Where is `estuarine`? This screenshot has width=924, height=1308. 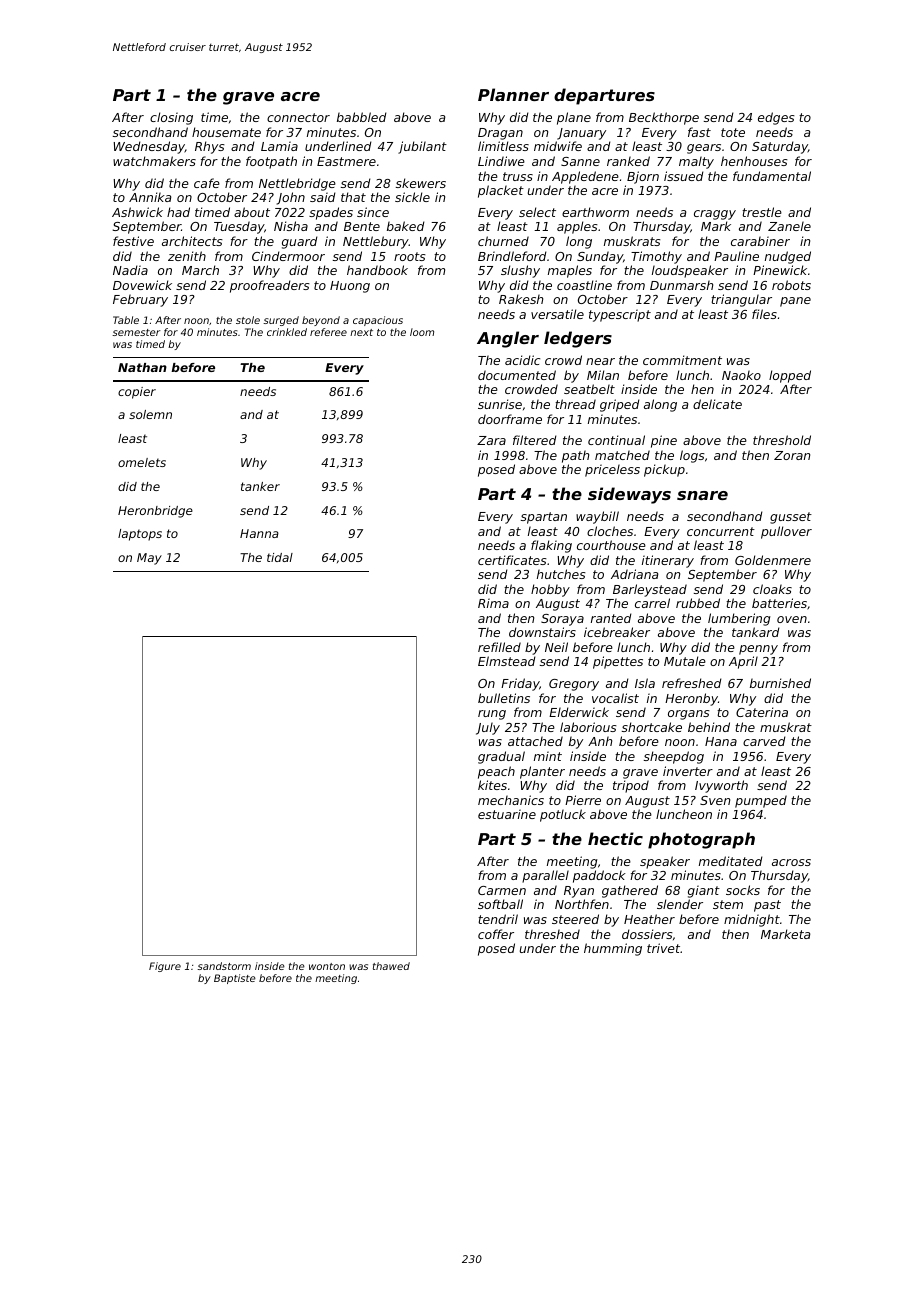 estuarine is located at coordinates (507, 814).
